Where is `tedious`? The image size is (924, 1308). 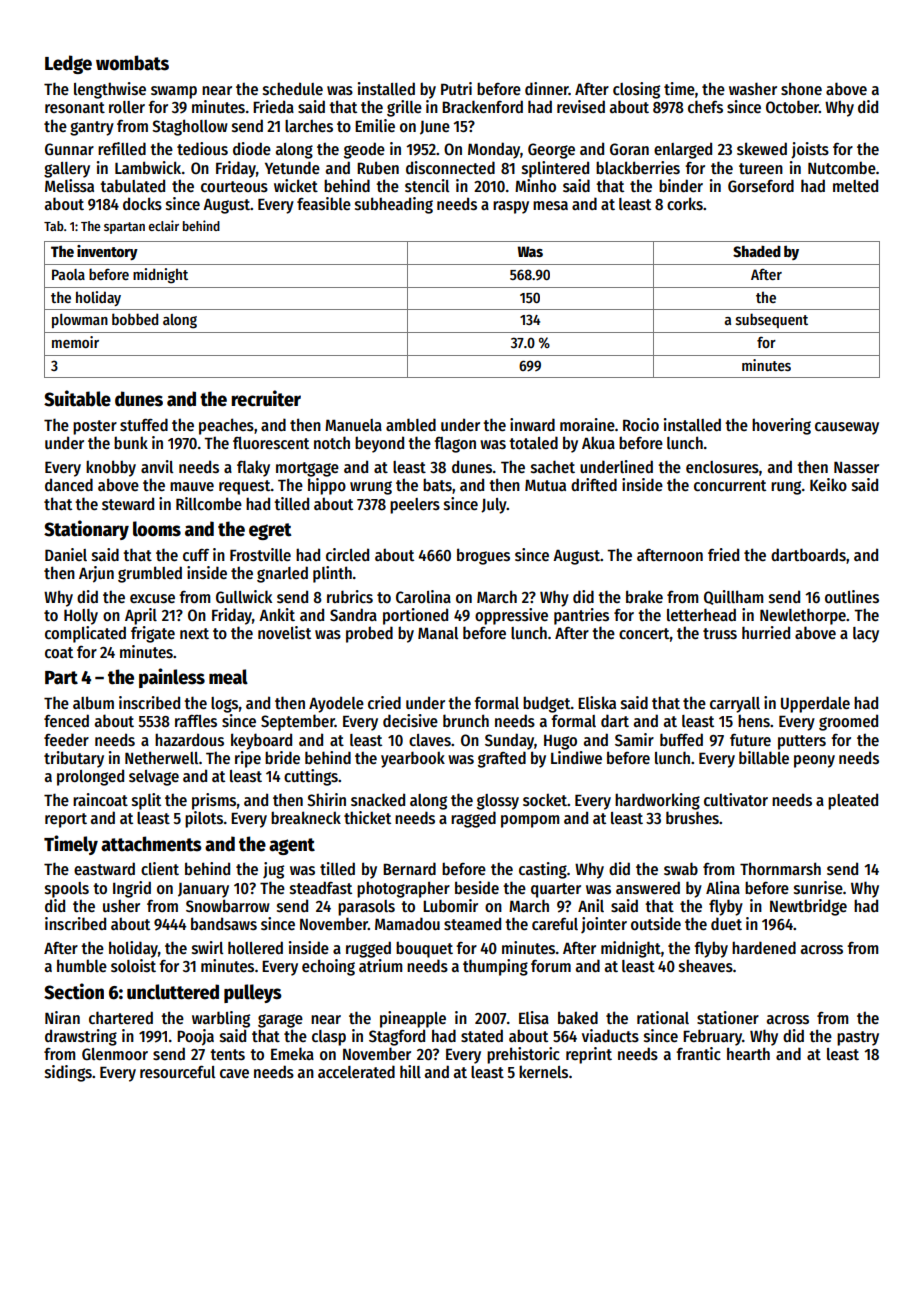 tedious is located at coordinates (202, 149).
